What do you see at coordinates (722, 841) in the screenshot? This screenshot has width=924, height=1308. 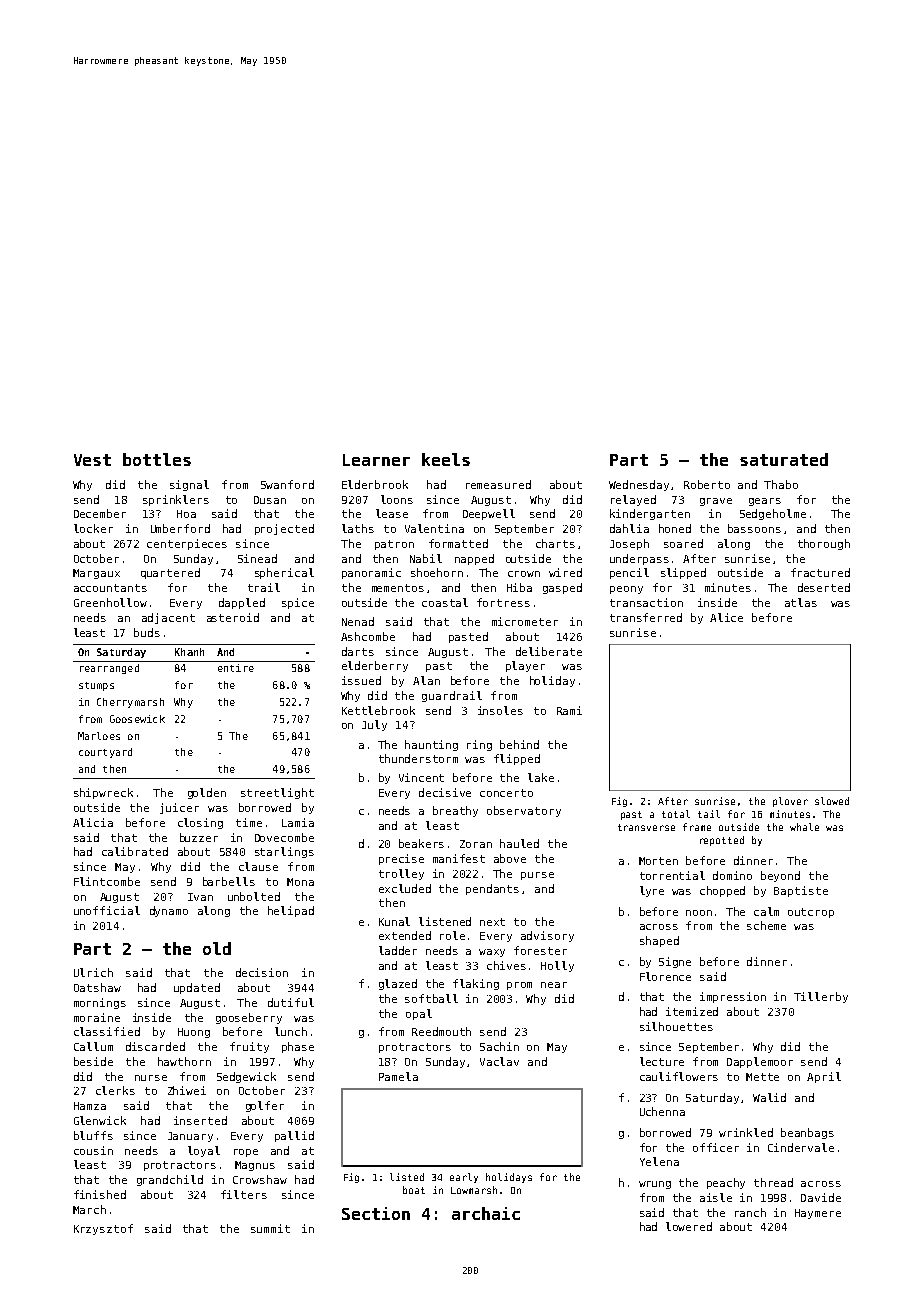 I see `repotted` at bounding box center [722, 841].
